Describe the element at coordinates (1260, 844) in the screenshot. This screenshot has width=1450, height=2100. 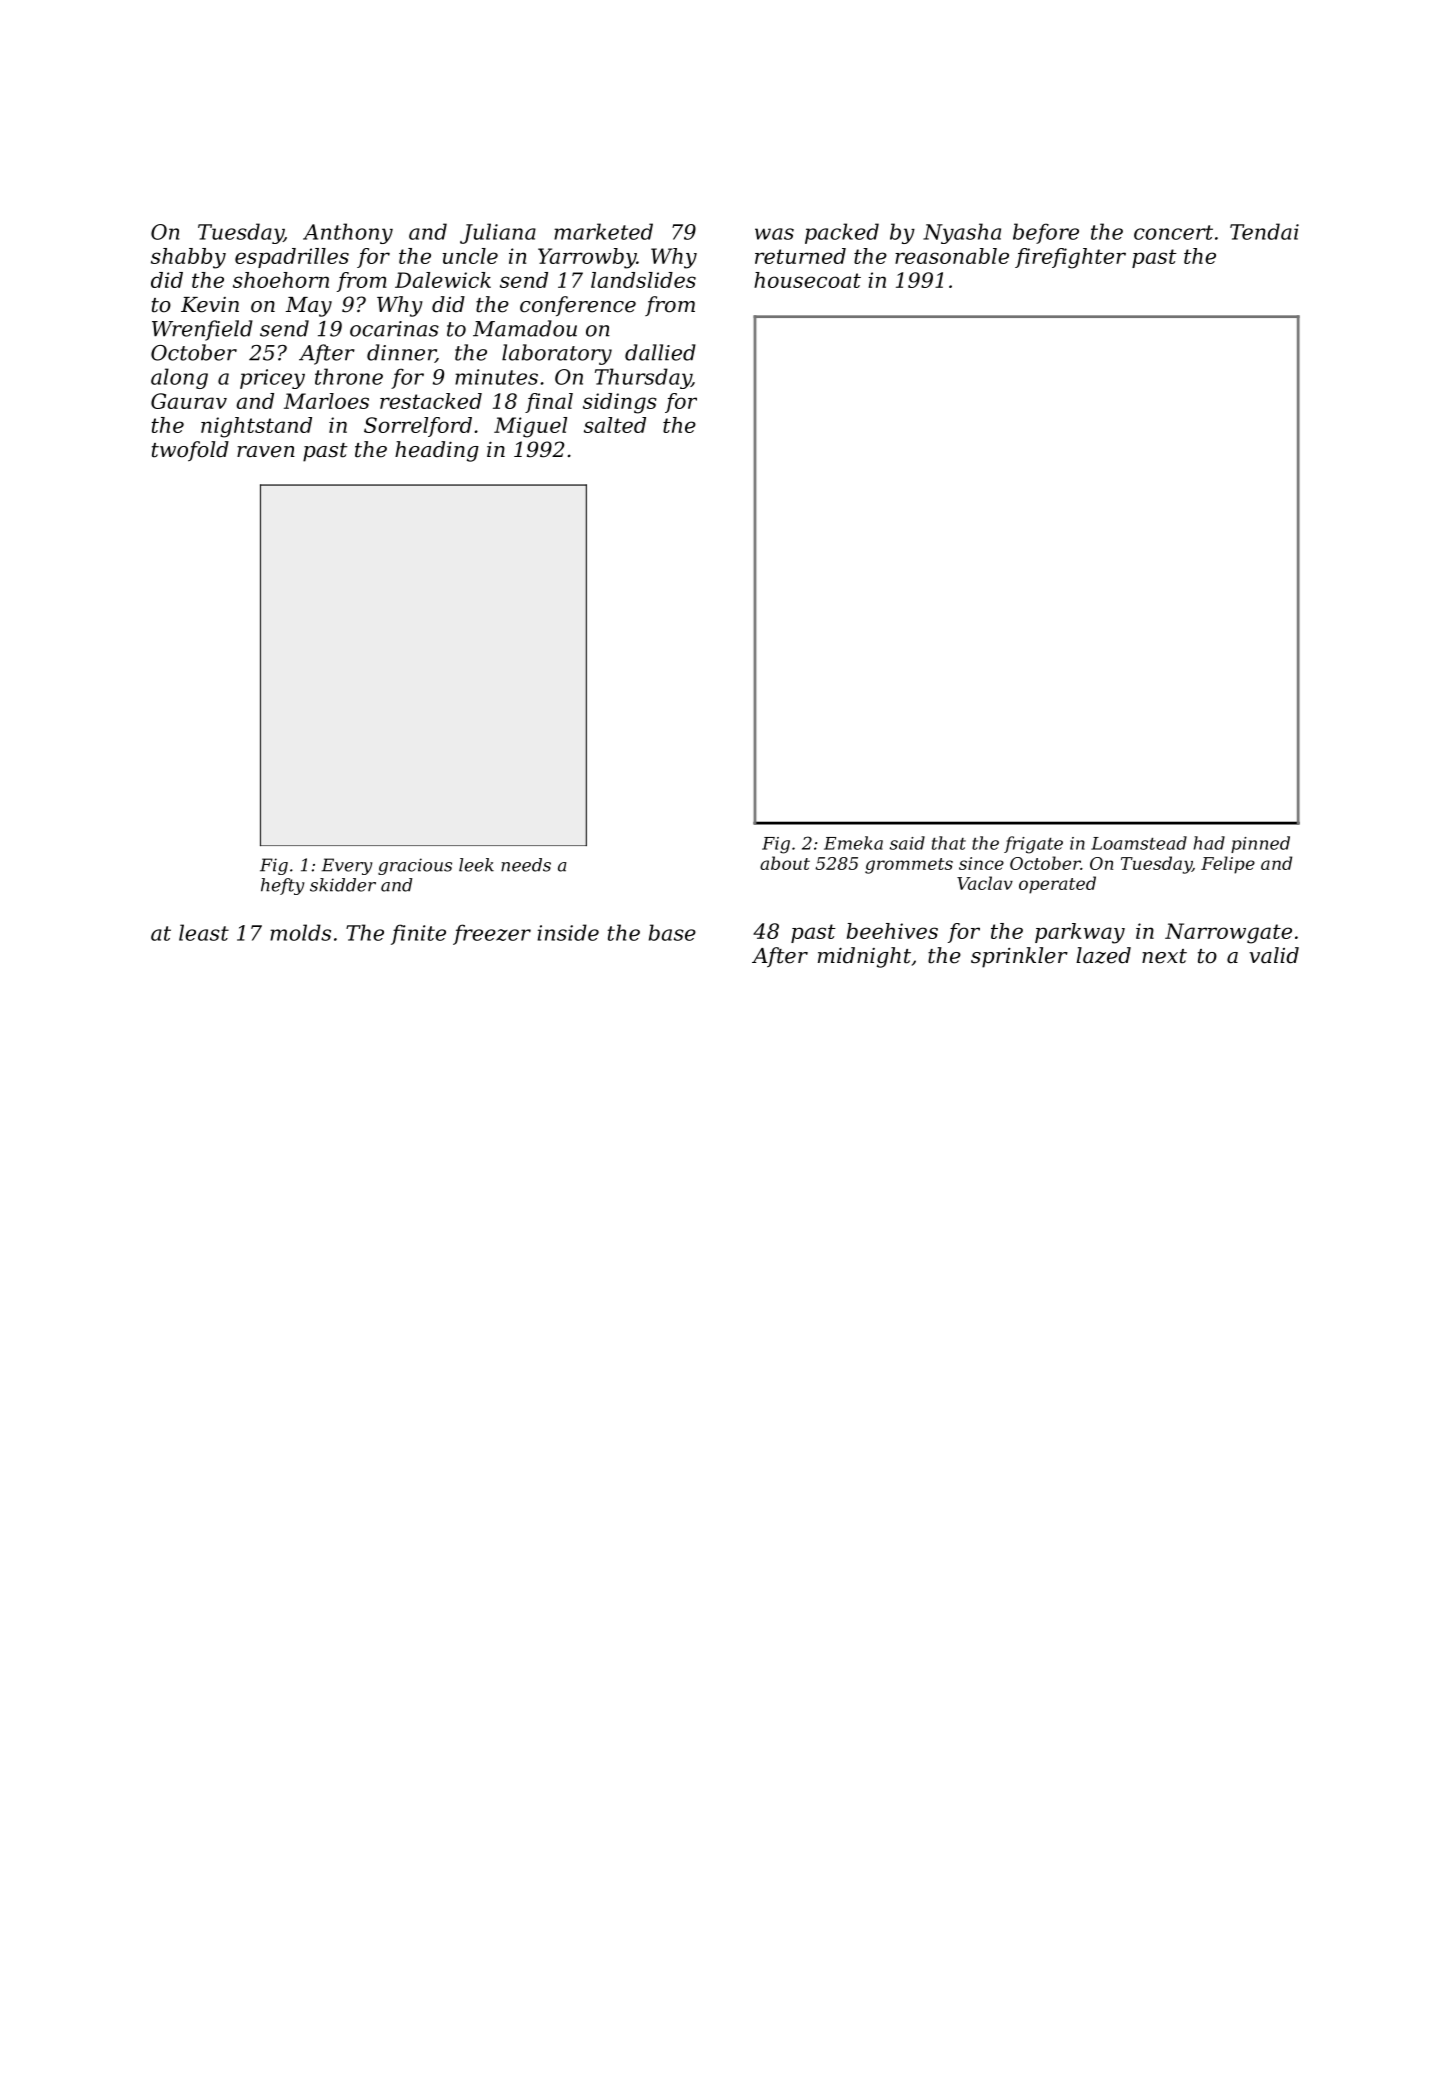
I see `pinned` at that location.
